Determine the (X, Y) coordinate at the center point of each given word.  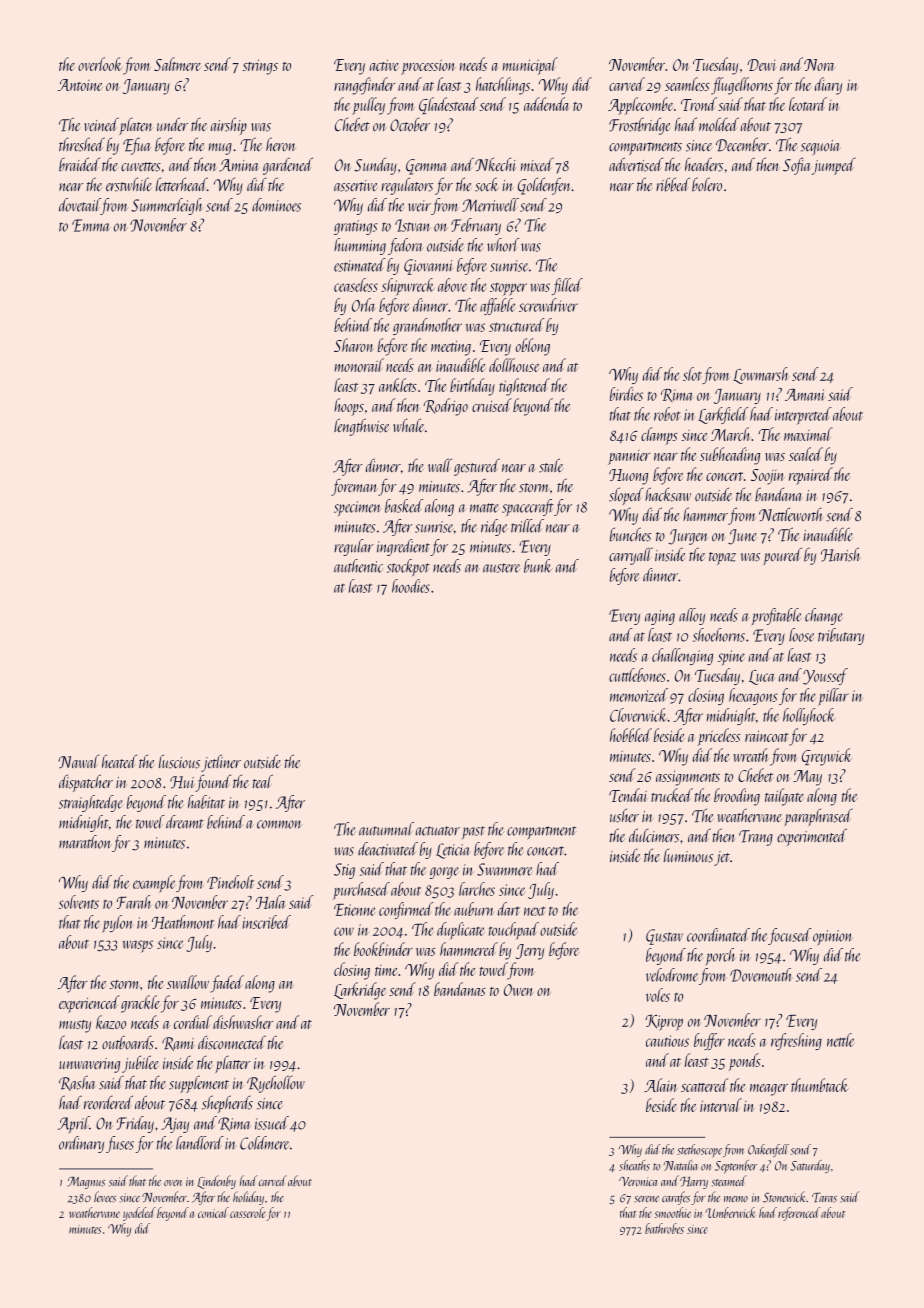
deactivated (388, 849)
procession (428, 67)
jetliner (221, 763)
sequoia (821, 148)
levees (105, 1197)
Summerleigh (167, 206)
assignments (688, 778)
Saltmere (177, 64)
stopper (508, 289)
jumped (834, 166)
